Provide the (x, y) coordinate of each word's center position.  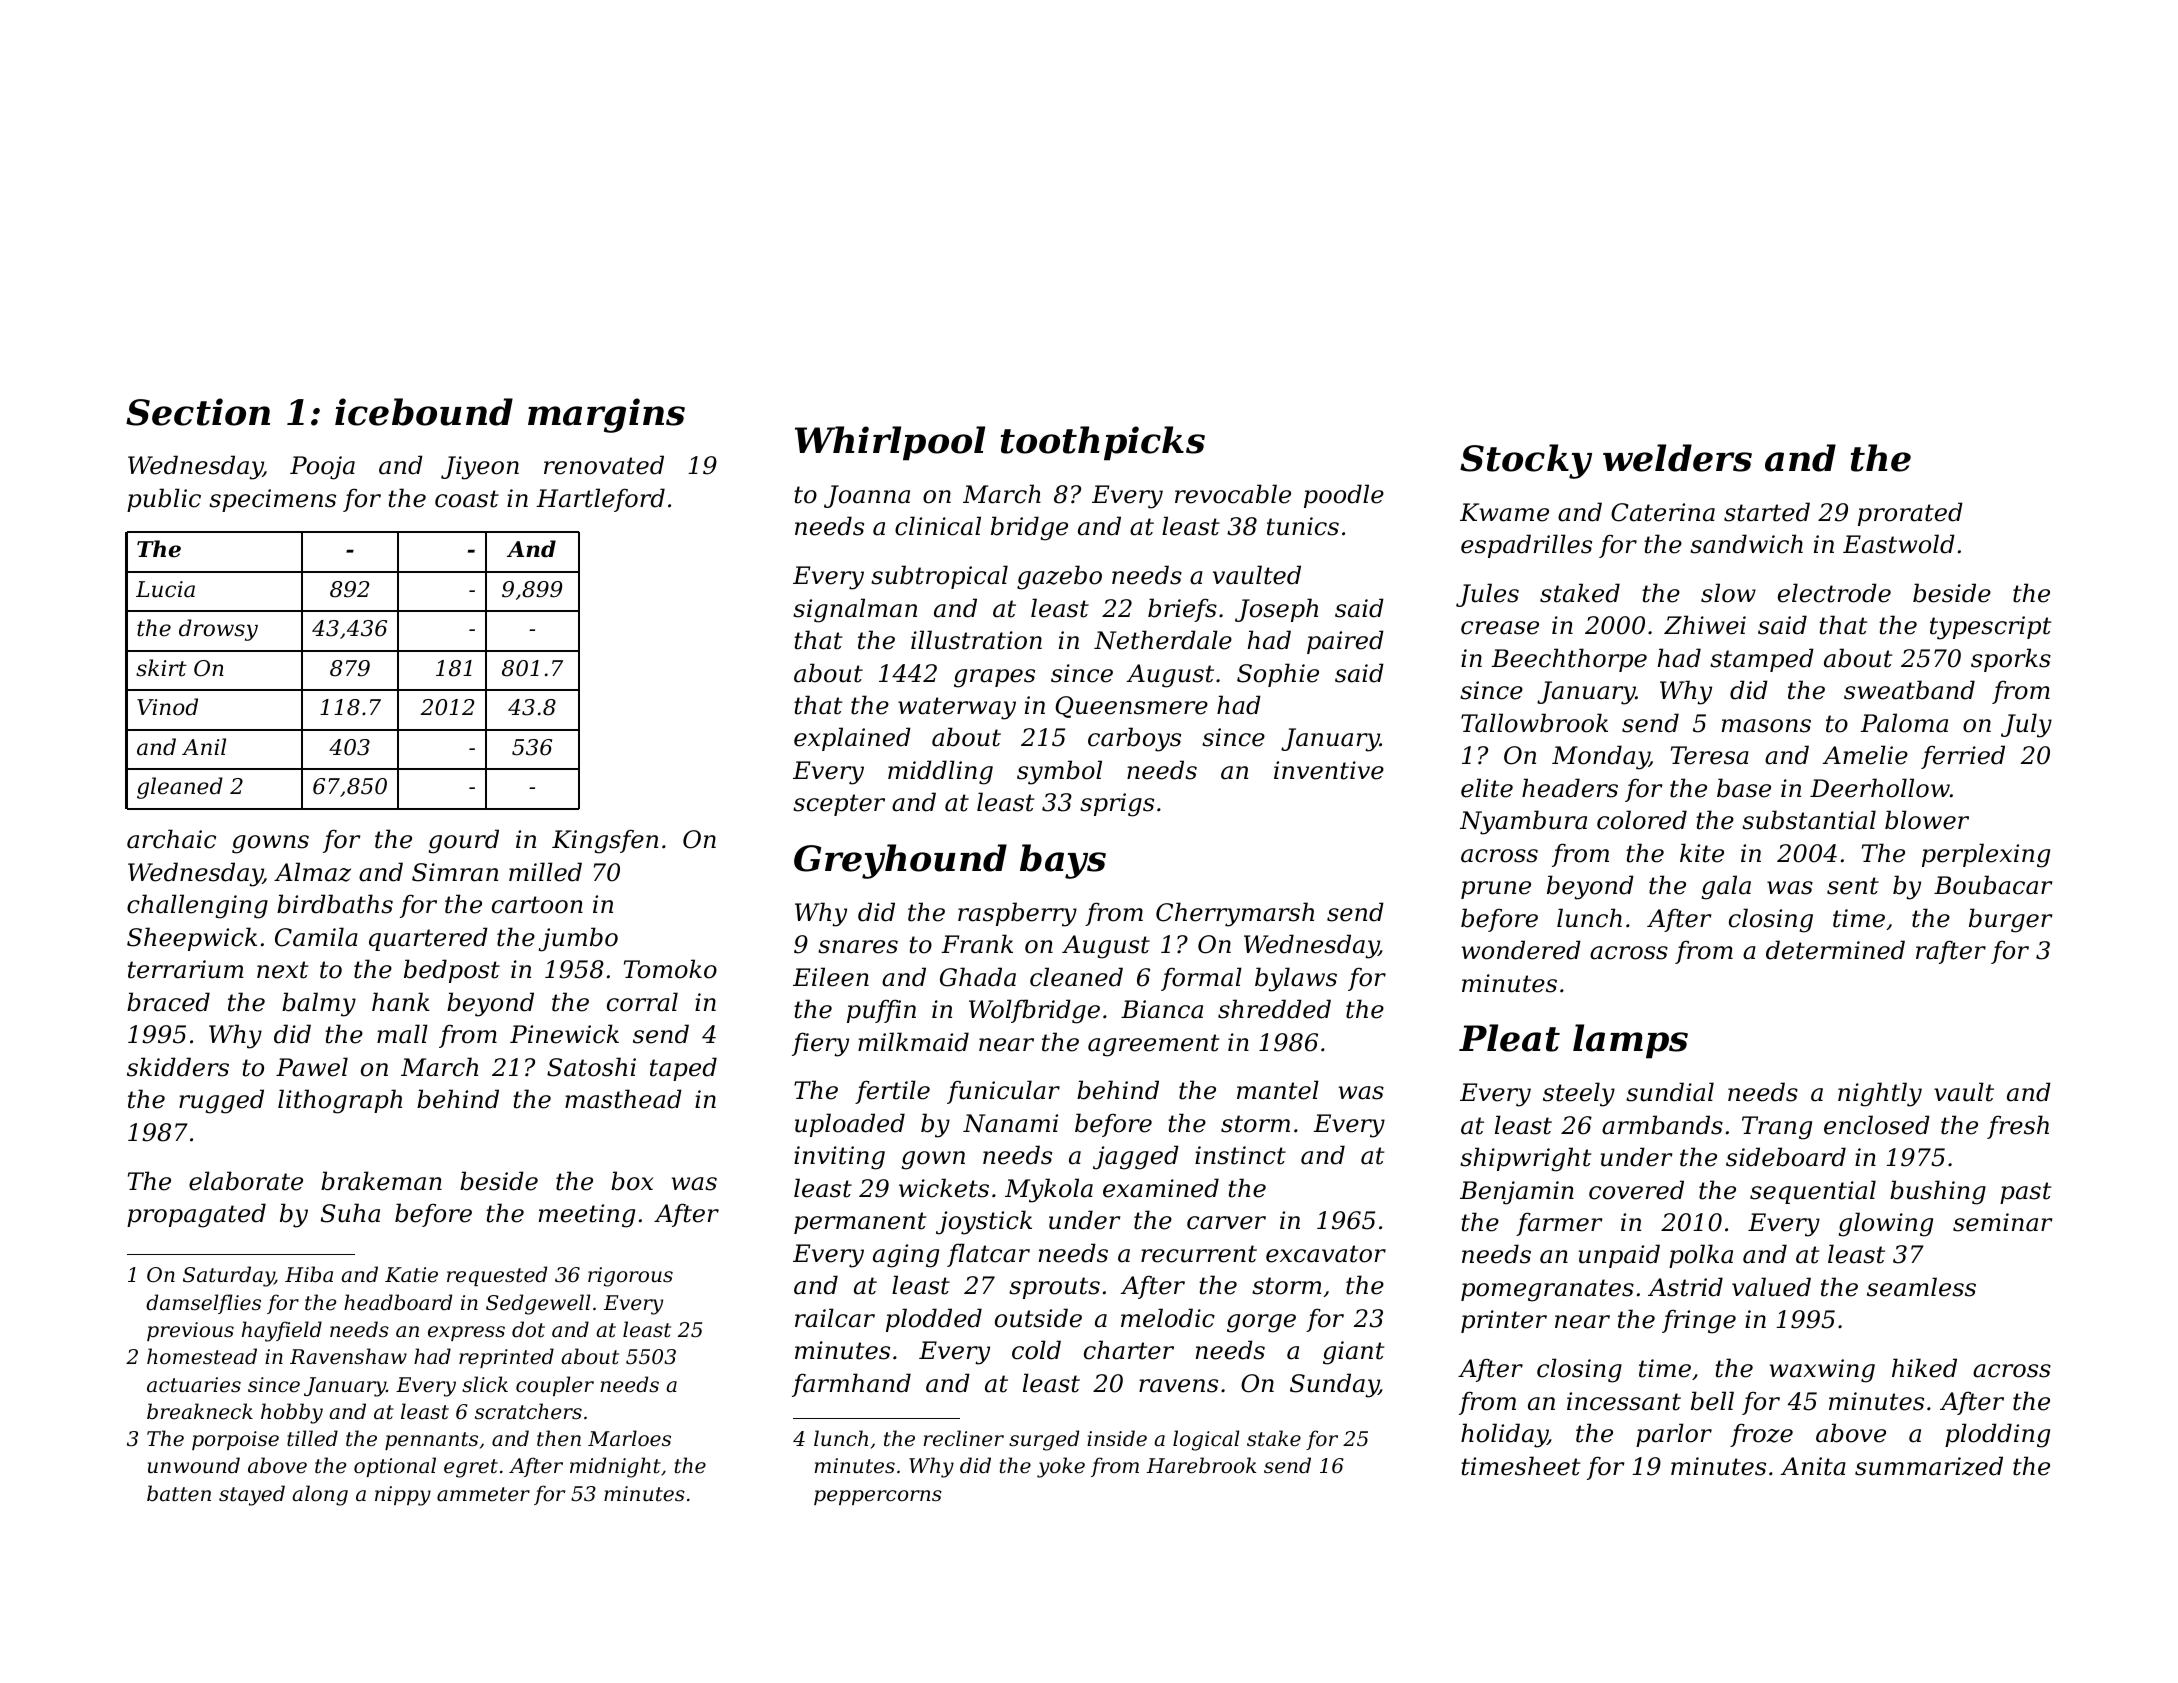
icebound (424, 412)
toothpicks (1103, 443)
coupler (555, 1386)
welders (1677, 458)
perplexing (1986, 855)
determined (1835, 950)
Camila (316, 937)
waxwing (1822, 1371)
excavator (1326, 1254)
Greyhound (900, 861)
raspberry (1017, 914)
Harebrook (1201, 1465)
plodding (1997, 1435)
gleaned (180, 788)
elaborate (246, 1181)
